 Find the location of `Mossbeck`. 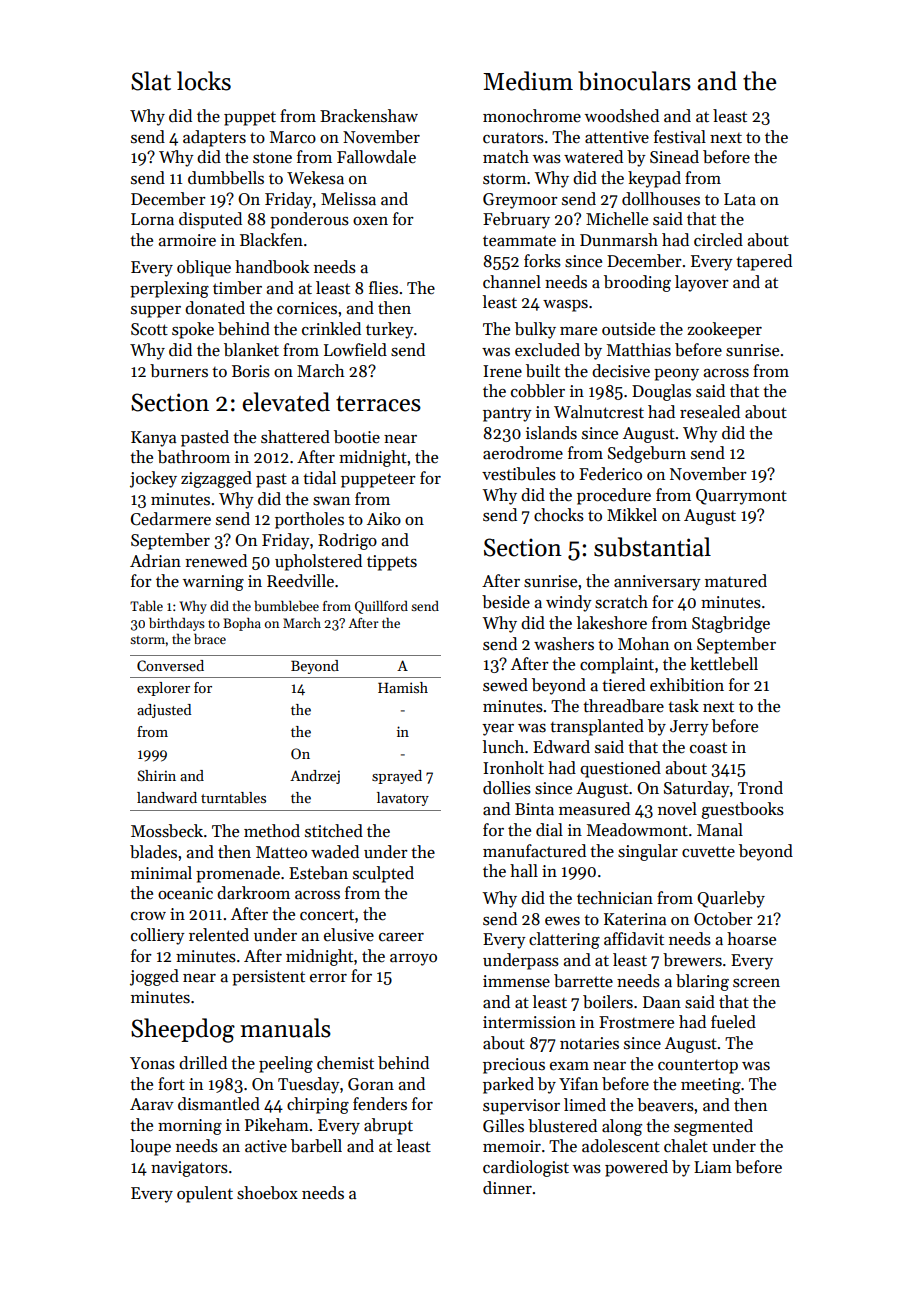

Mossbeck is located at coordinates (167, 831).
